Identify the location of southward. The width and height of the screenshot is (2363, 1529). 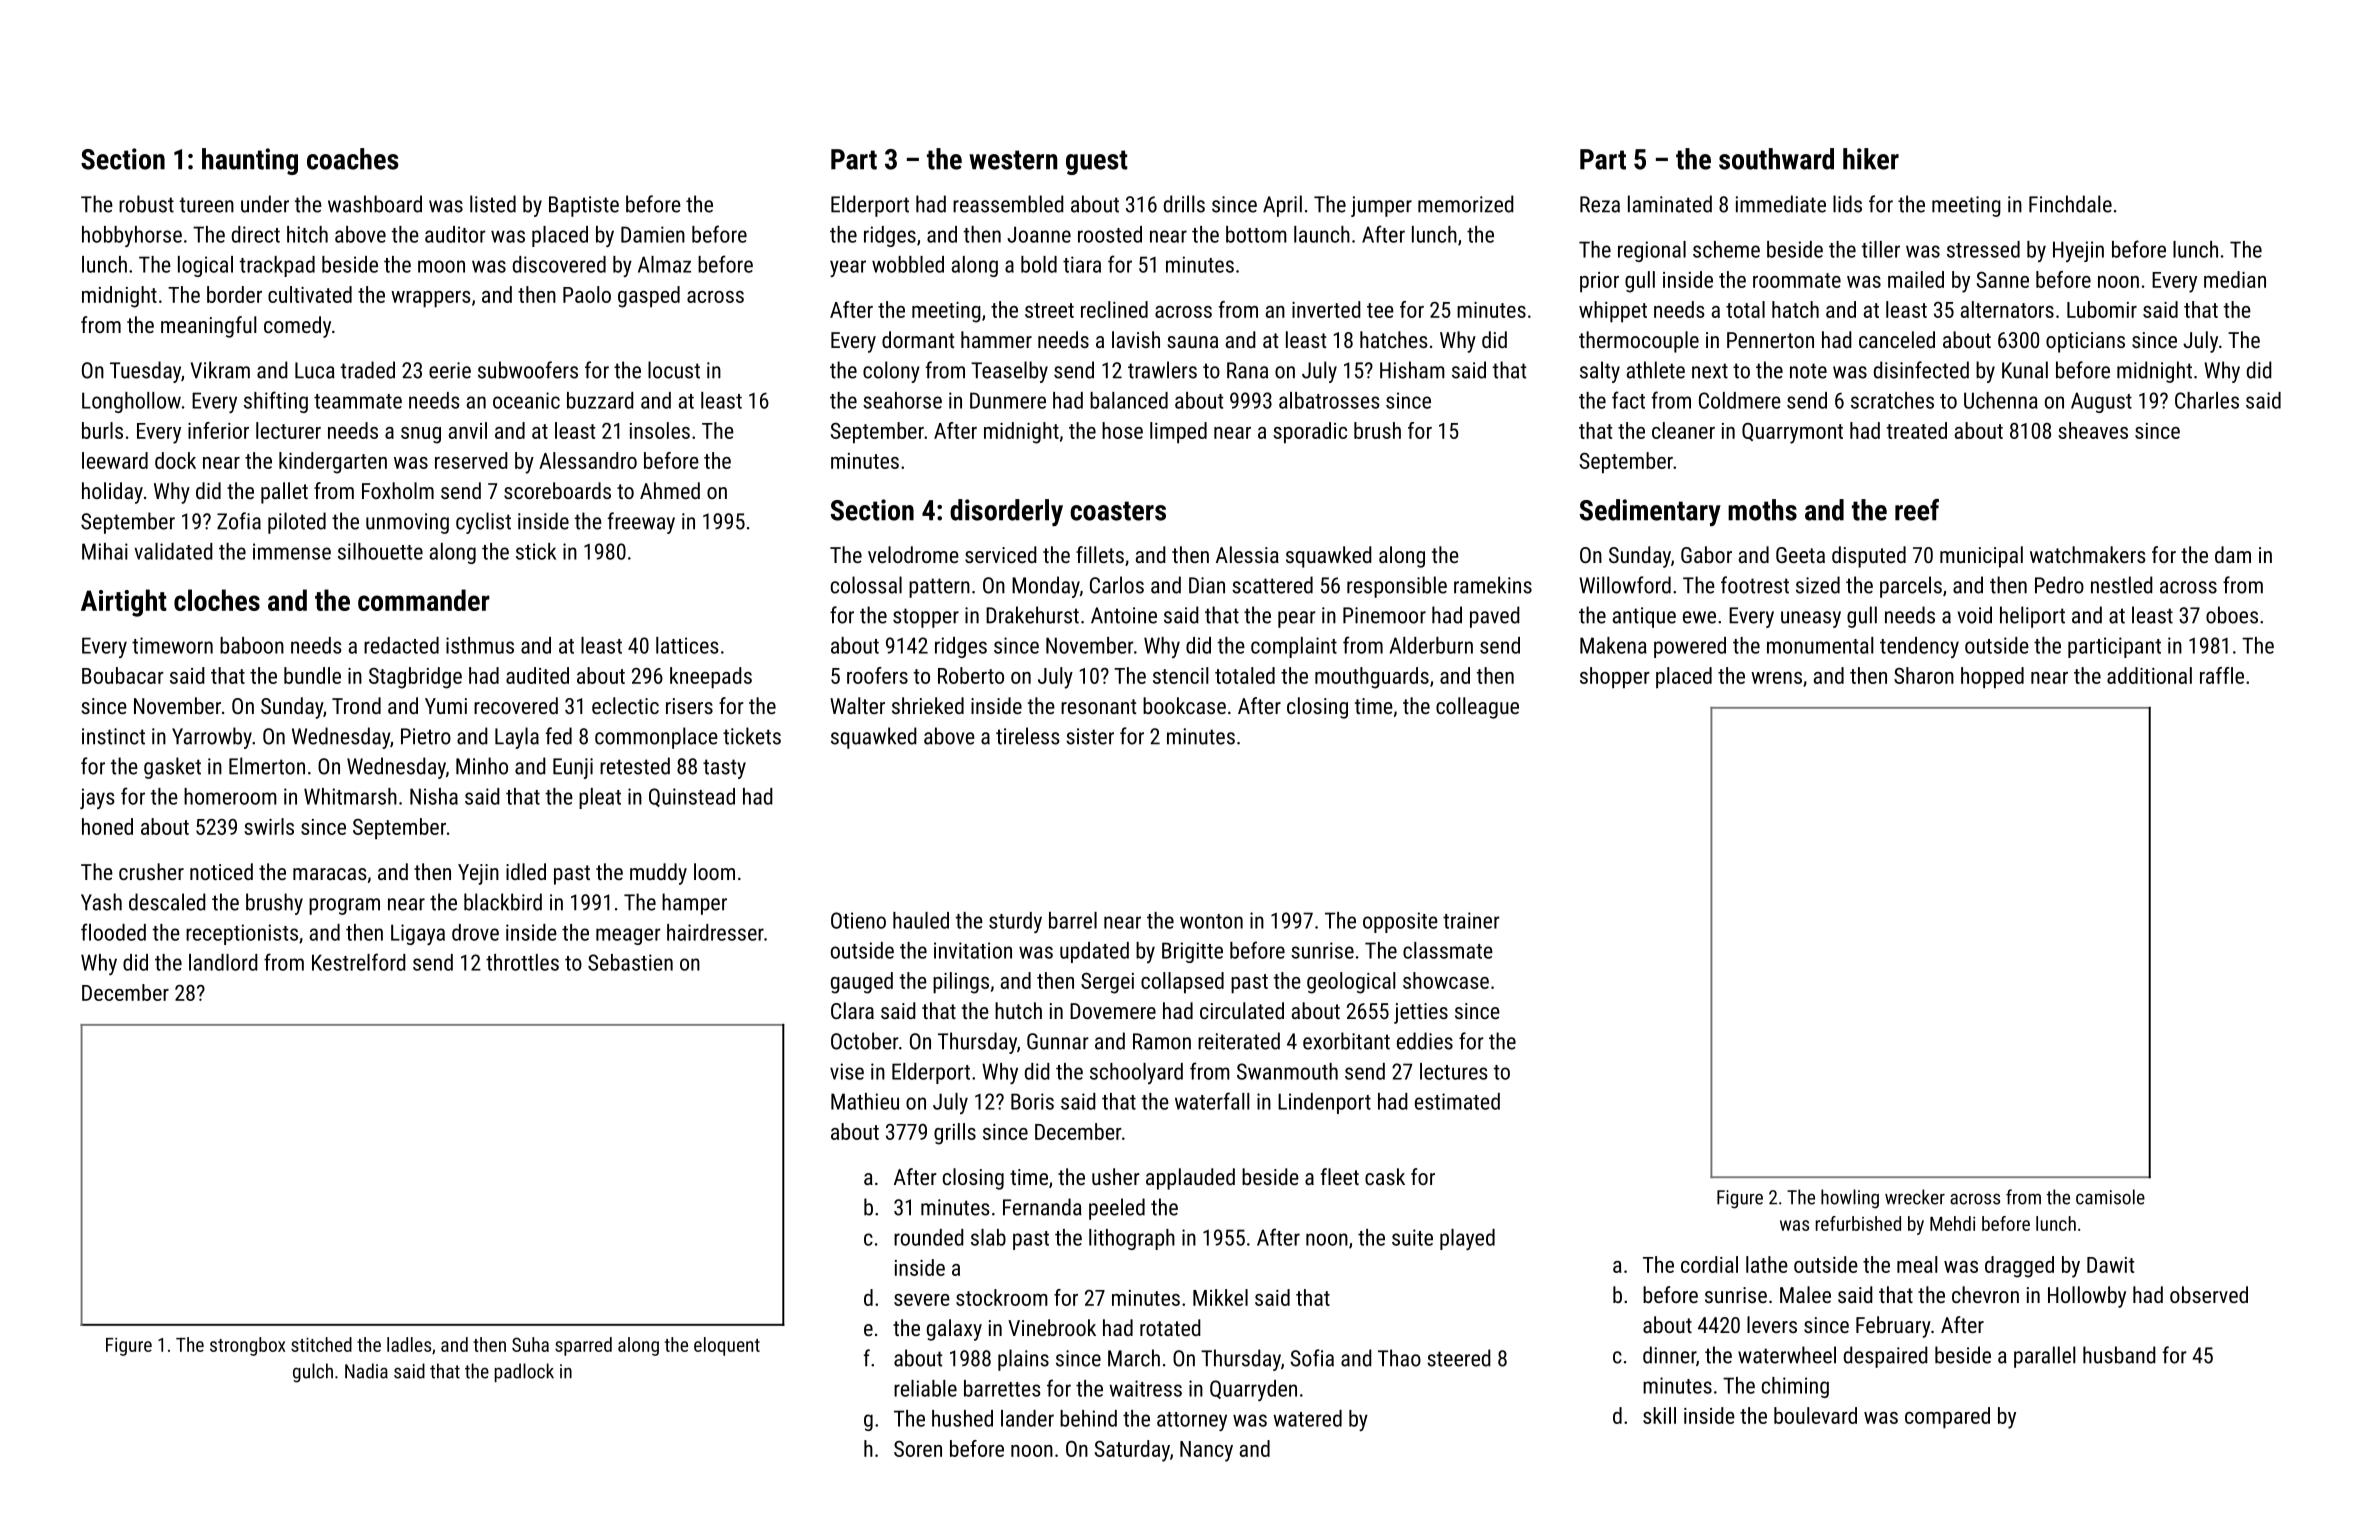
(1776, 159).
